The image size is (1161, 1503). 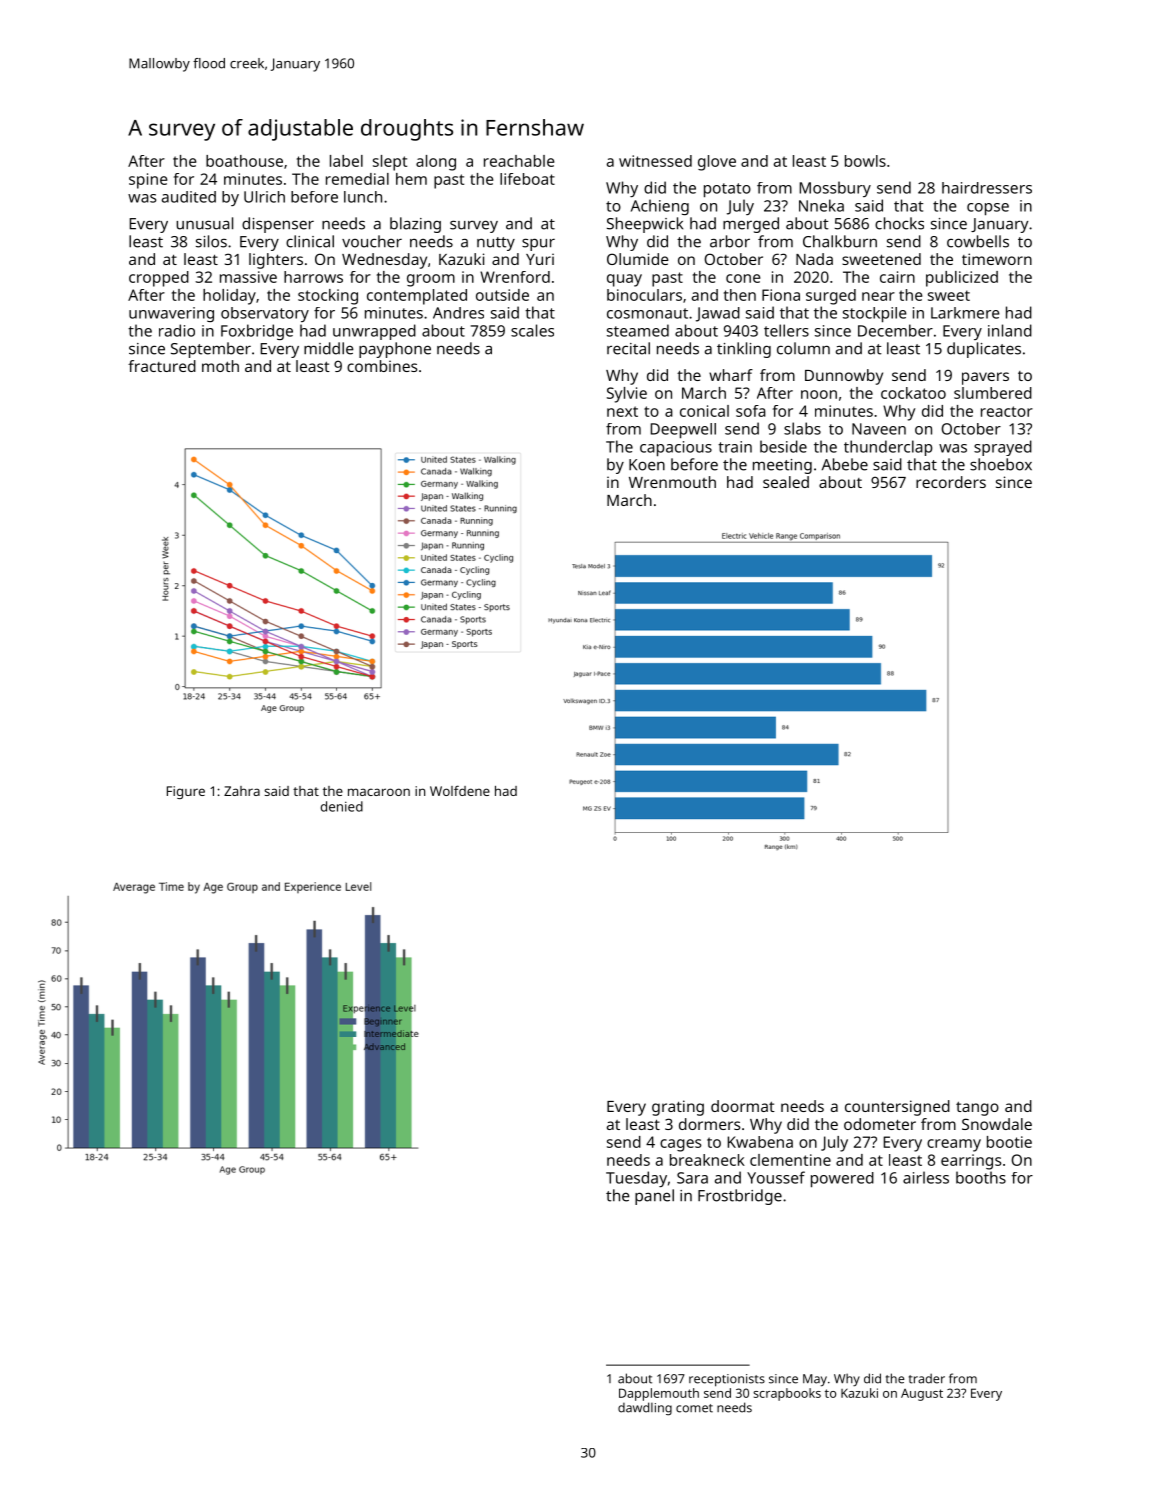 I want to click on groom, so click(x=431, y=280).
